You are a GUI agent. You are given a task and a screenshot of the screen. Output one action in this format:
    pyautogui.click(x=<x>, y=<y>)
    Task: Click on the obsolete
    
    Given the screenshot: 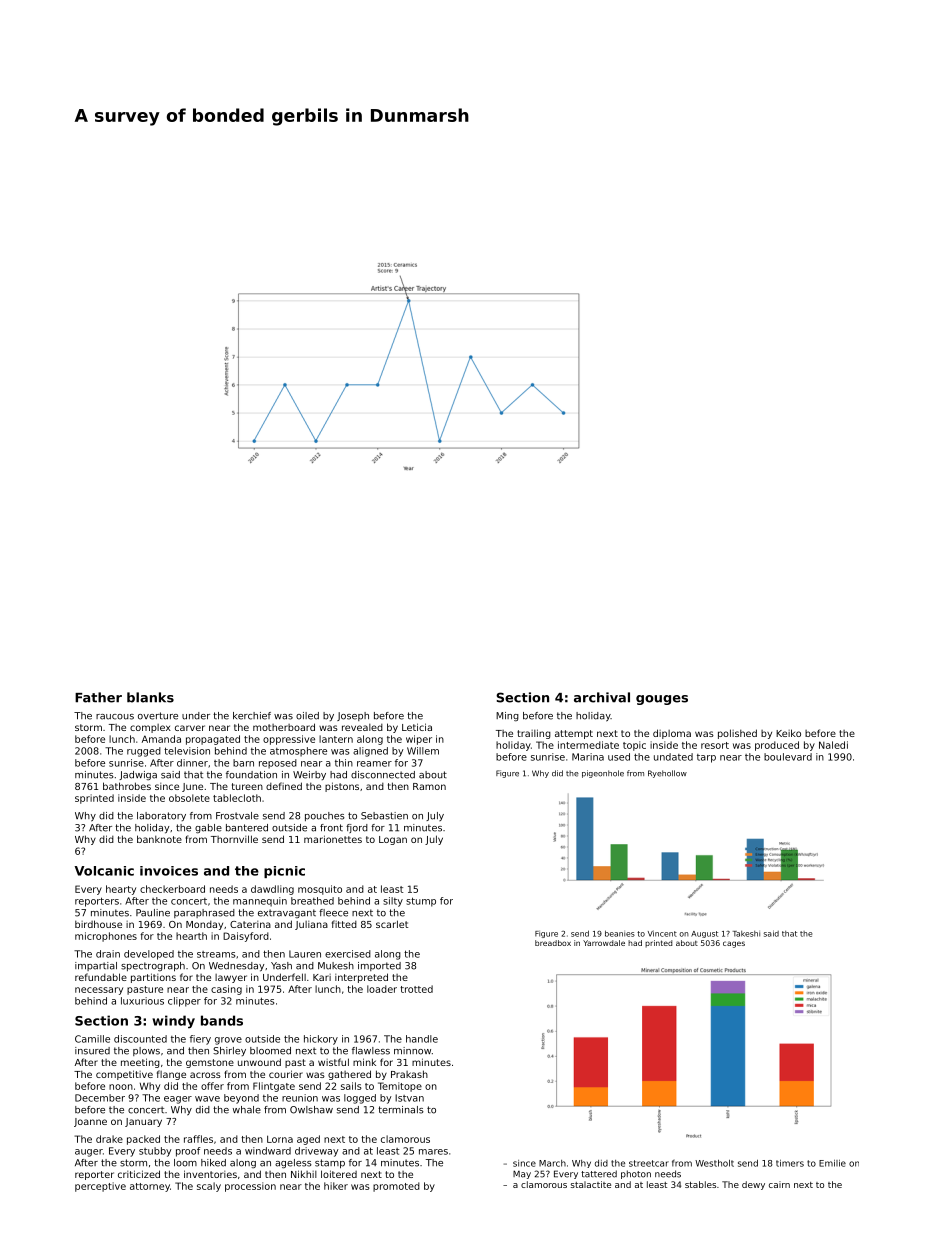 What is the action you would take?
    pyautogui.click(x=189, y=798)
